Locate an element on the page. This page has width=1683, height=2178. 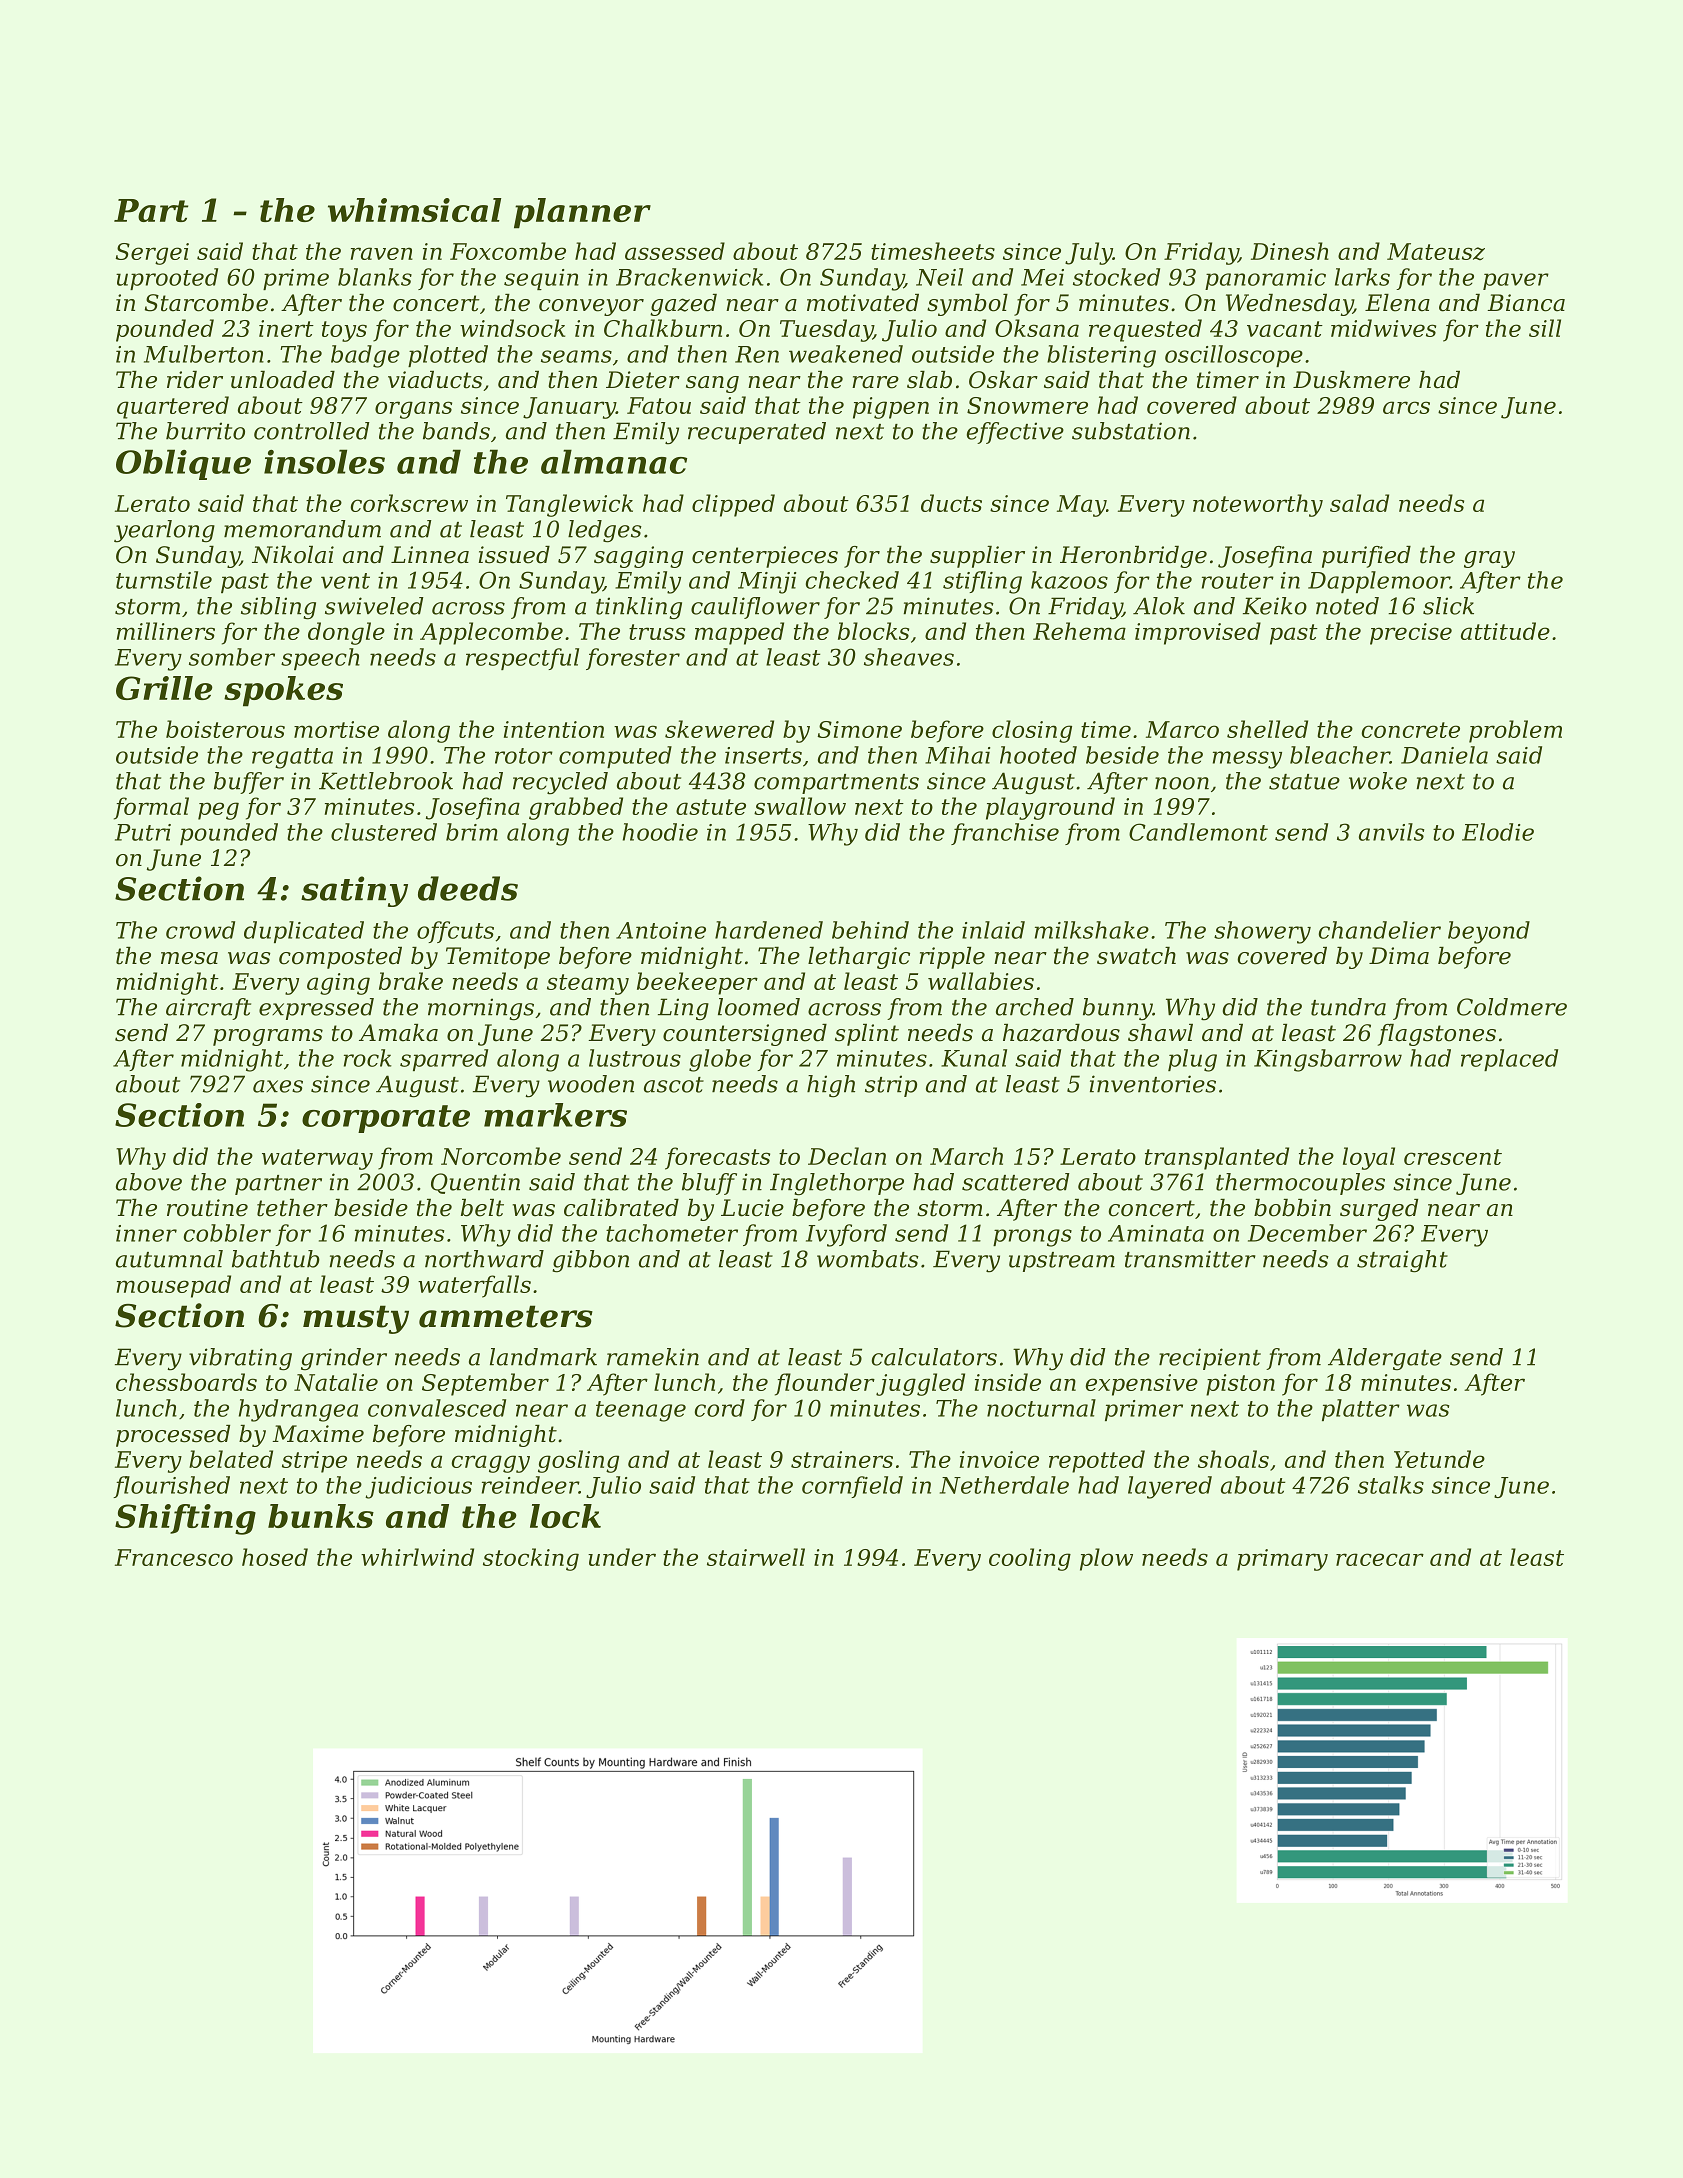
requested is located at coordinates (1145, 330).
